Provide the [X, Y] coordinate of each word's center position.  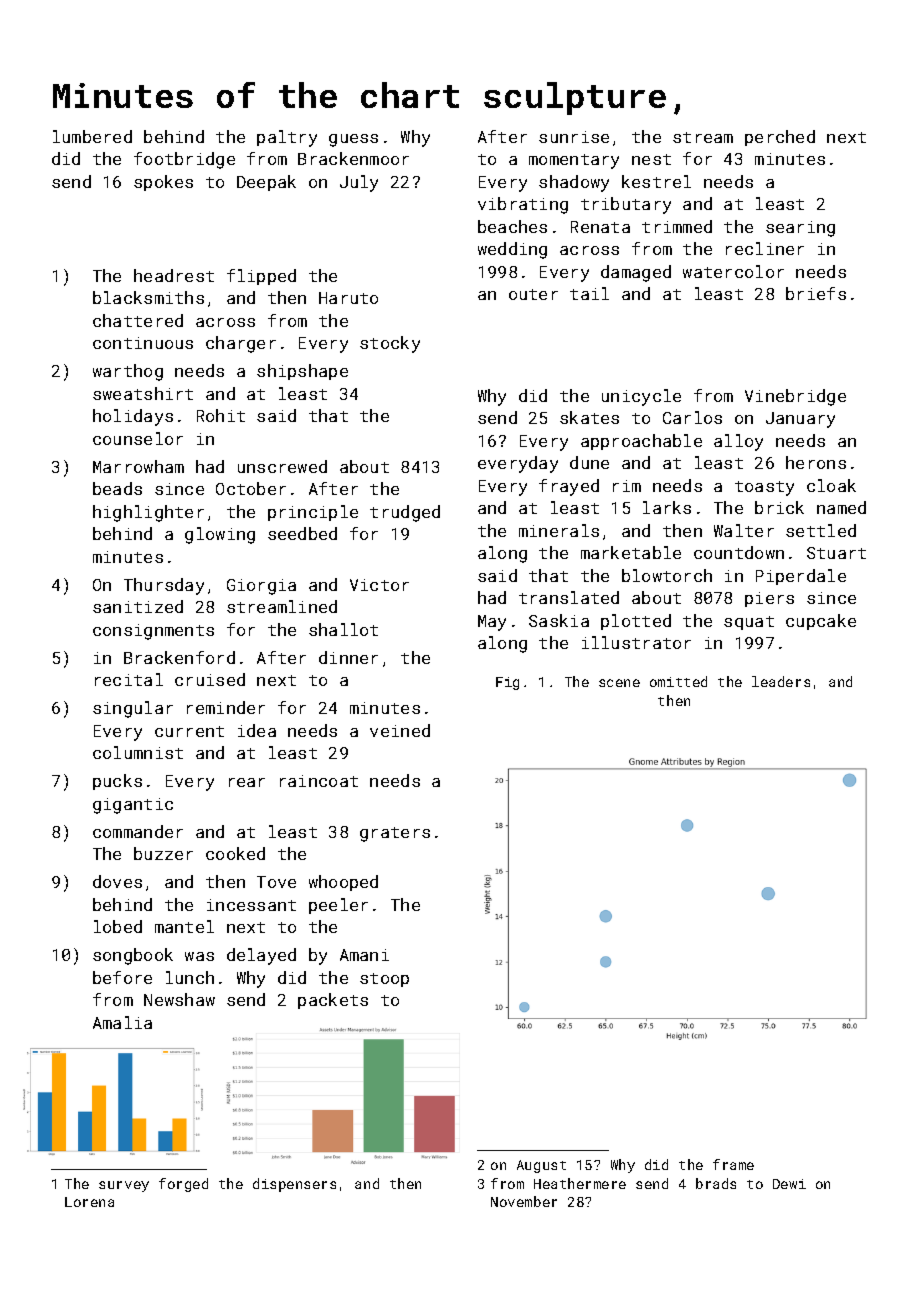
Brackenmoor [353, 158]
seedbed [302, 533]
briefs [816, 293]
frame [733, 1164]
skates [589, 417]
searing [800, 229]
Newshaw [179, 999]
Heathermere [580, 1183]
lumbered [92, 136]
